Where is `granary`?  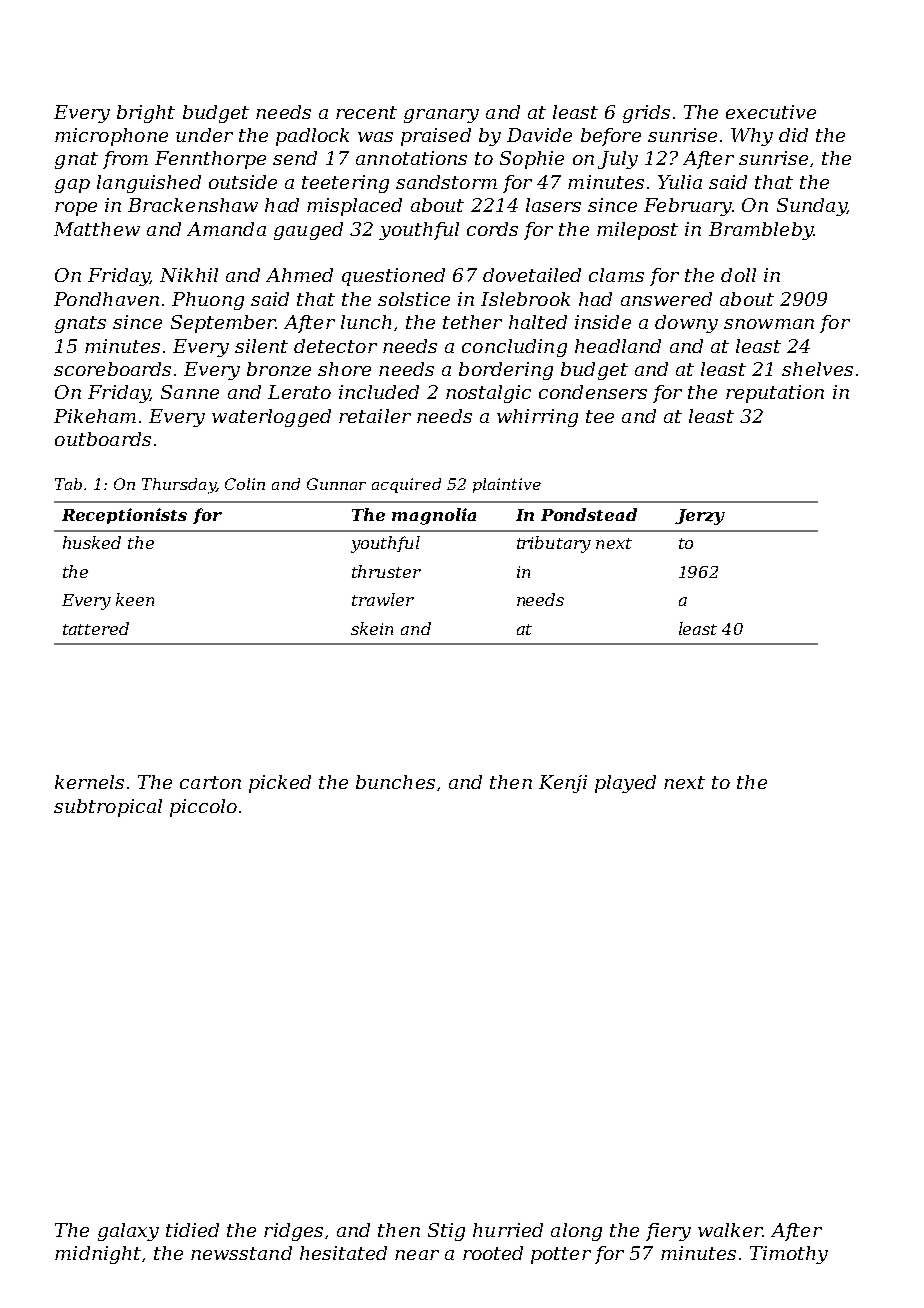
granary is located at coordinates (441, 116).
